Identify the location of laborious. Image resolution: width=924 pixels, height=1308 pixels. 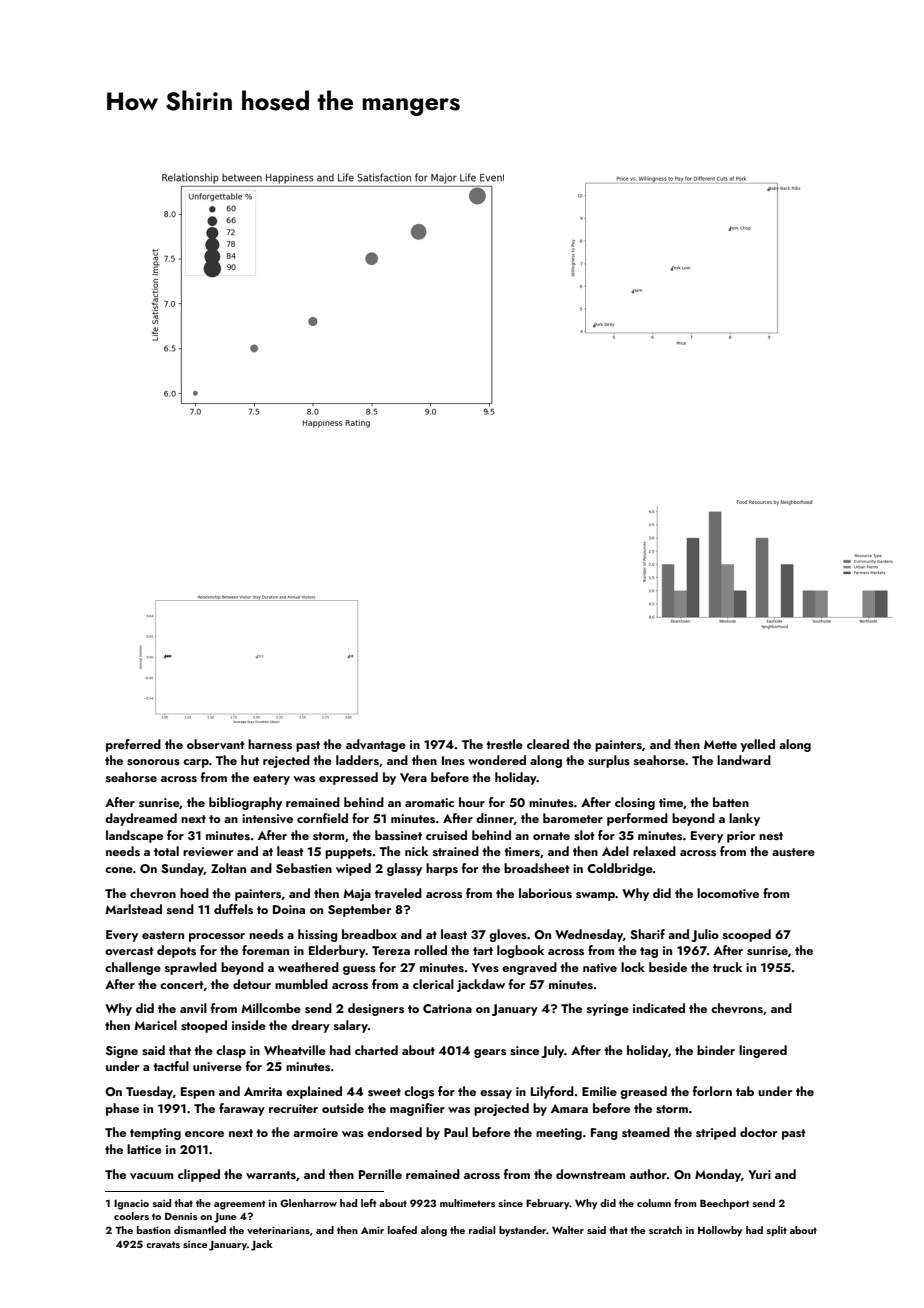
(545, 893).
